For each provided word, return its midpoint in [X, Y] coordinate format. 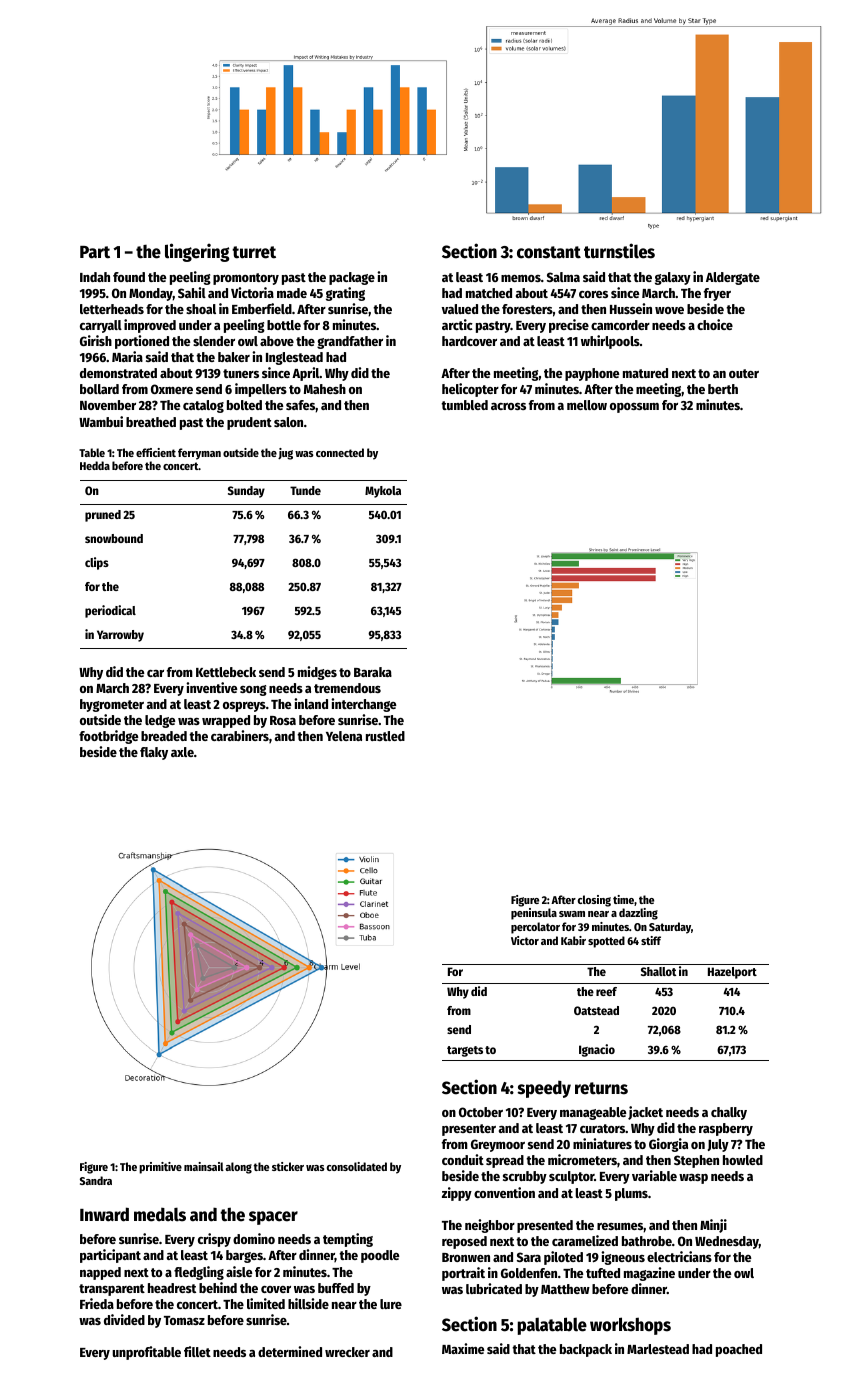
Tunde [305, 490]
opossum [634, 408]
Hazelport [732, 973]
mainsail [204, 1166]
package [352, 278]
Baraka [373, 672]
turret [254, 252]
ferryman [199, 454]
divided [124, 1319]
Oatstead [596, 1010]
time [623, 899]
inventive [211, 687]
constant [549, 252]
